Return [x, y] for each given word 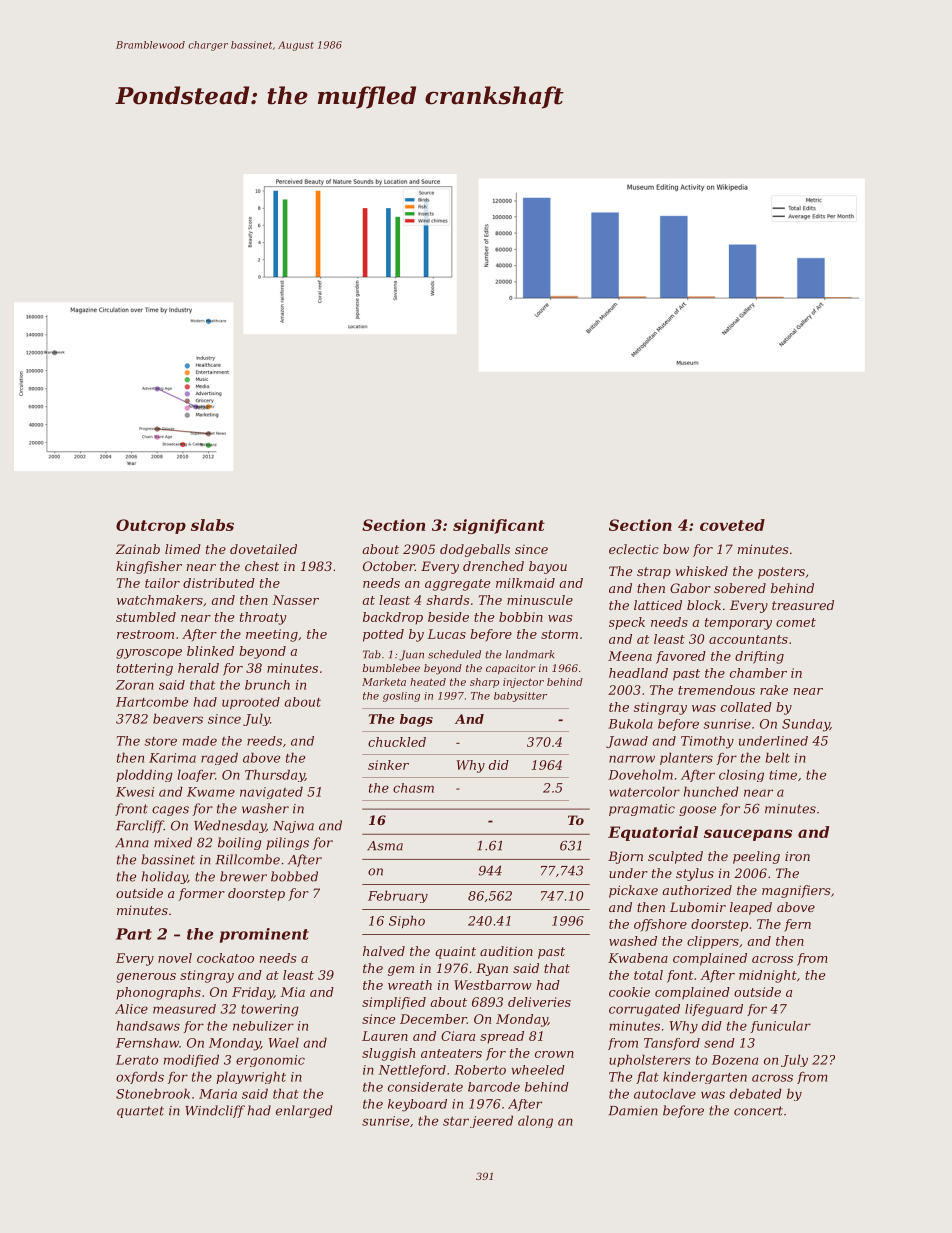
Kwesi [135, 792]
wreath [410, 985]
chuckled [397, 742]
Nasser [295, 600]
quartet [140, 1112]
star [456, 1121]
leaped [751, 908]
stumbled [146, 617]
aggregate [457, 585]
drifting [759, 657]
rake [774, 690]
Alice [131, 1009]
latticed [658, 605]
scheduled [454, 654]
